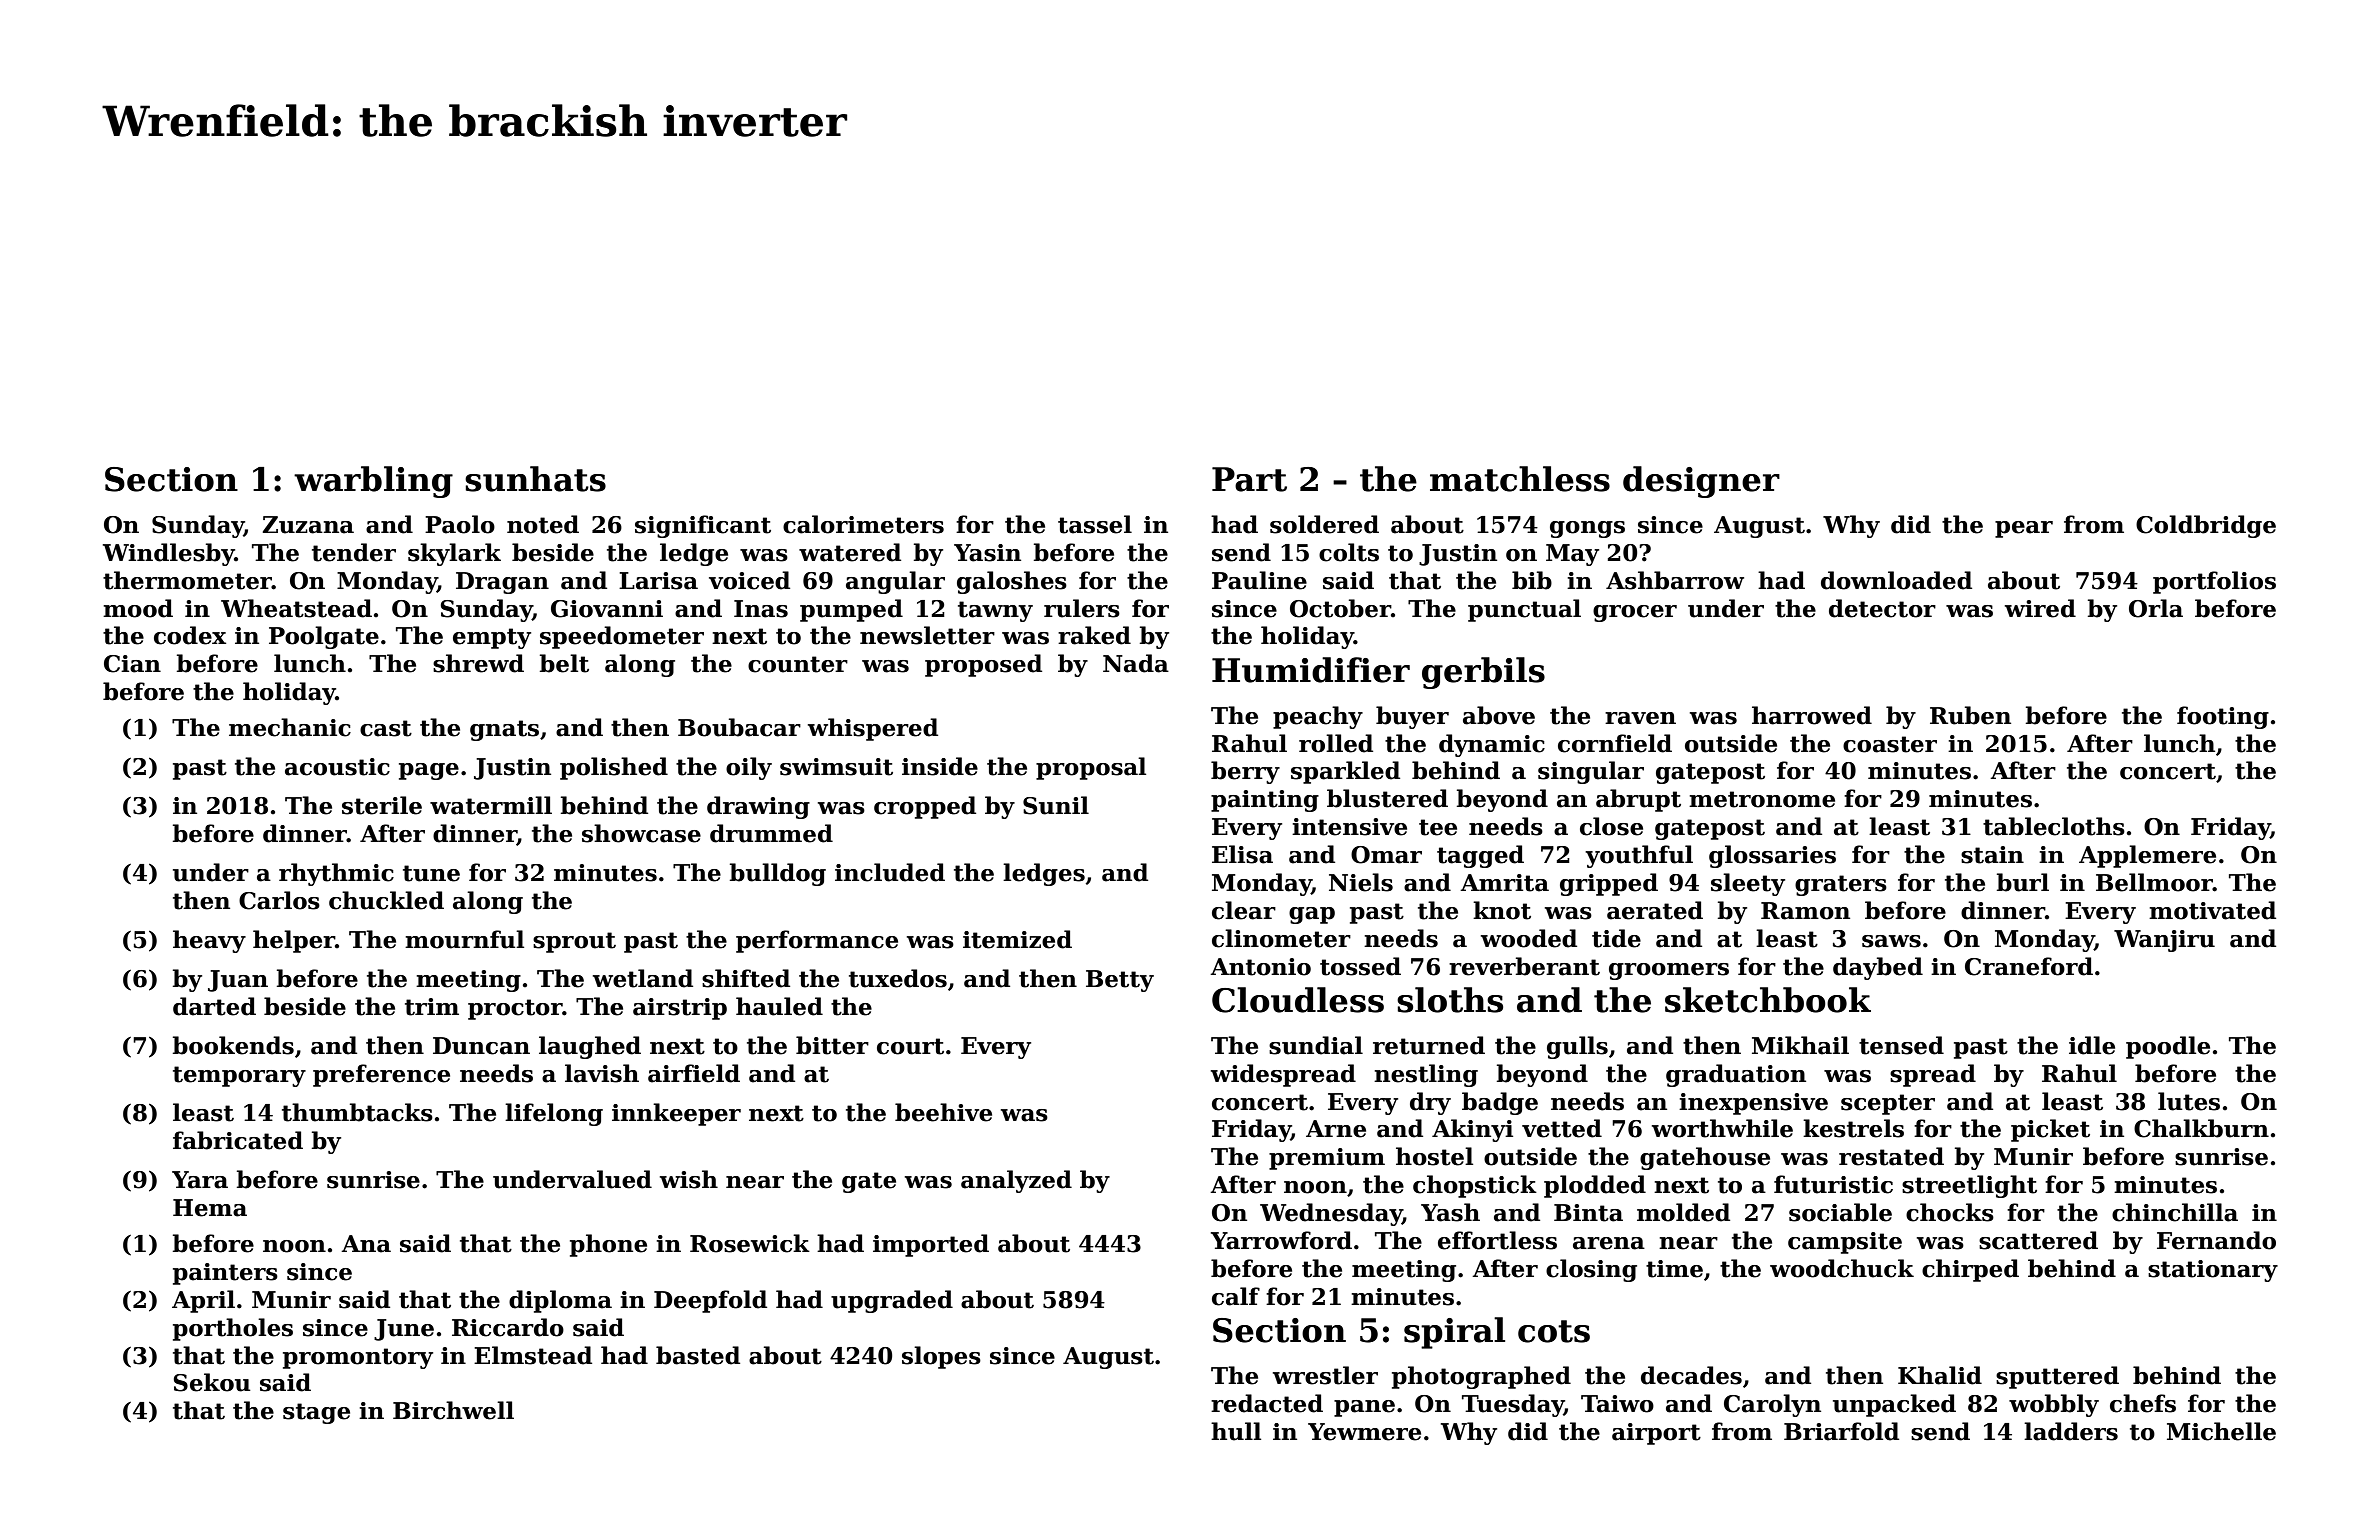  I want to click on Dragan, so click(502, 583).
